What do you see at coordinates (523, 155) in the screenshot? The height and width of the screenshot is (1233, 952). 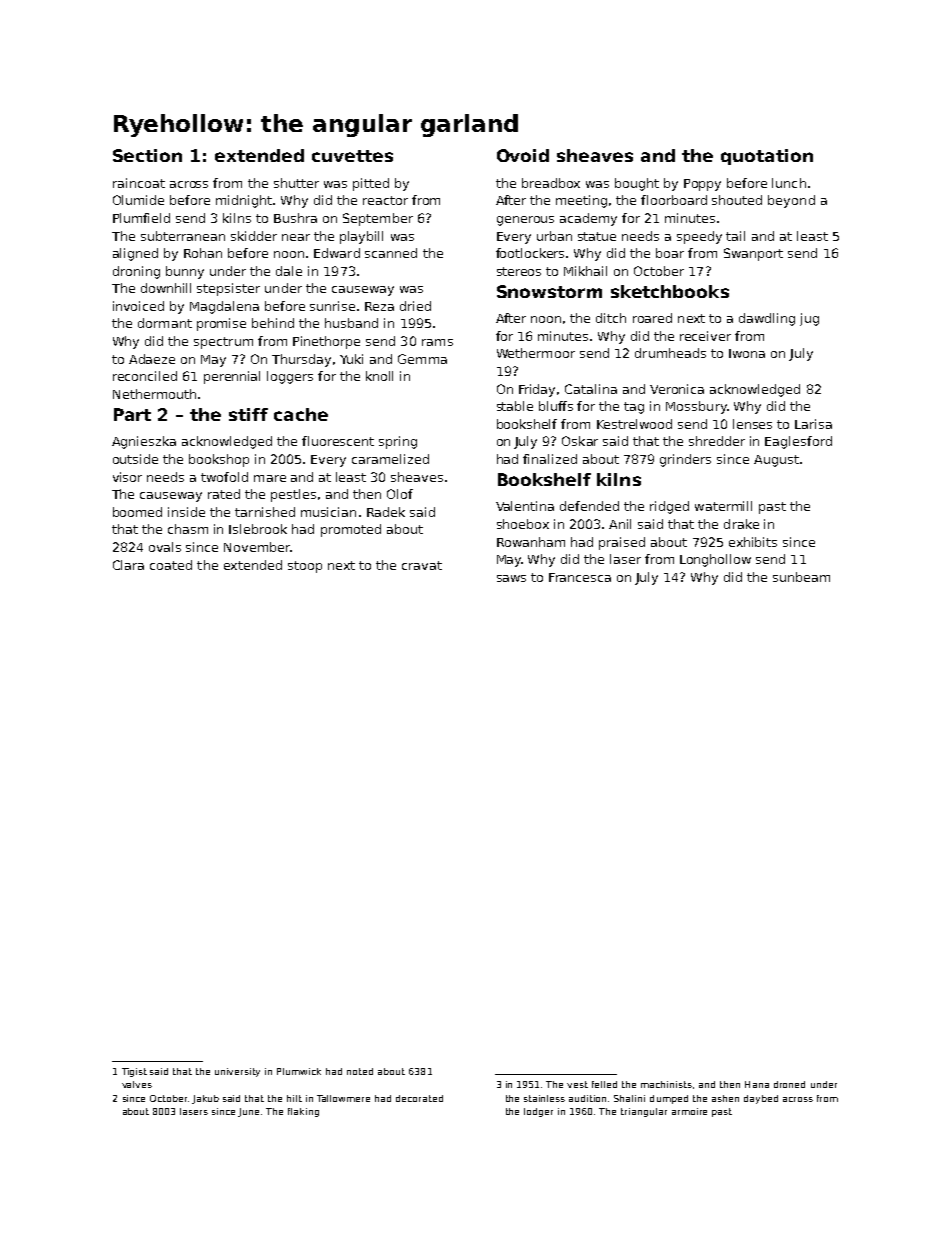 I see `Ovoid` at bounding box center [523, 155].
